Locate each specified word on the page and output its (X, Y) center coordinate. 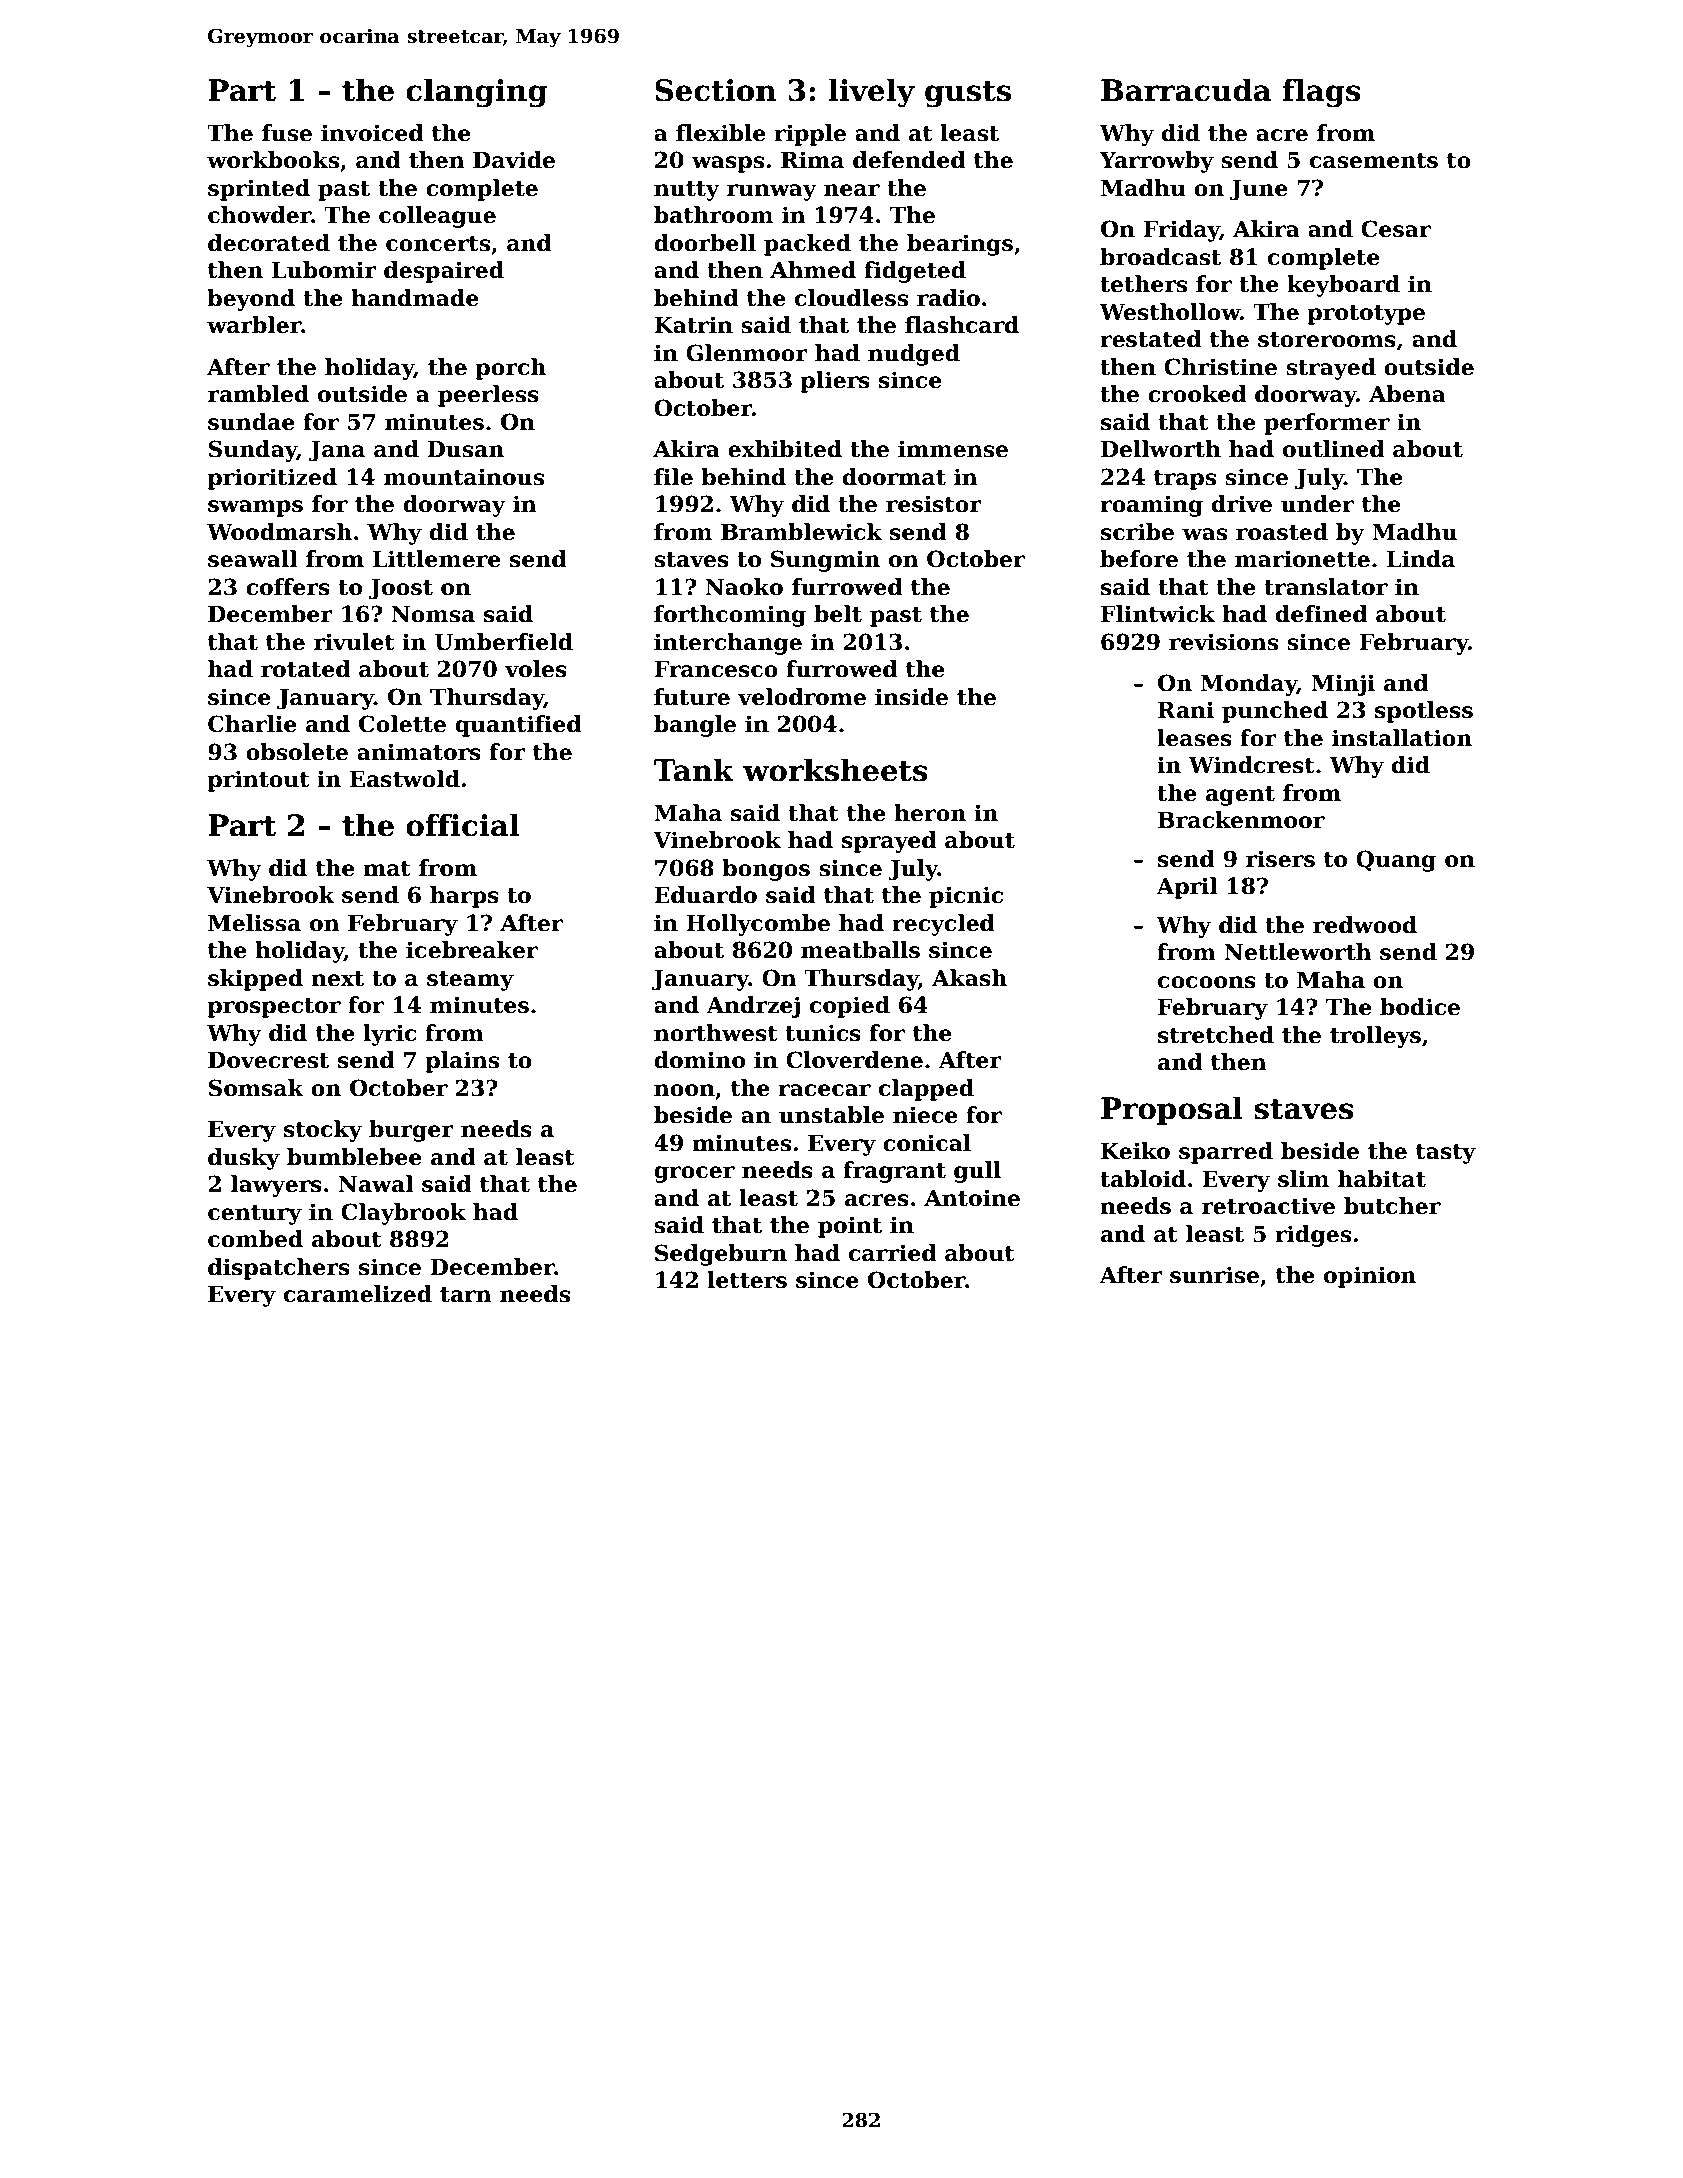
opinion (1370, 1277)
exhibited (785, 449)
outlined (1334, 449)
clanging (476, 93)
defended (909, 160)
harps (464, 897)
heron (930, 813)
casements (1374, 161)
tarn (465, 1295)
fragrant (894, 1172)
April (1186, 888)
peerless (488, 396)
